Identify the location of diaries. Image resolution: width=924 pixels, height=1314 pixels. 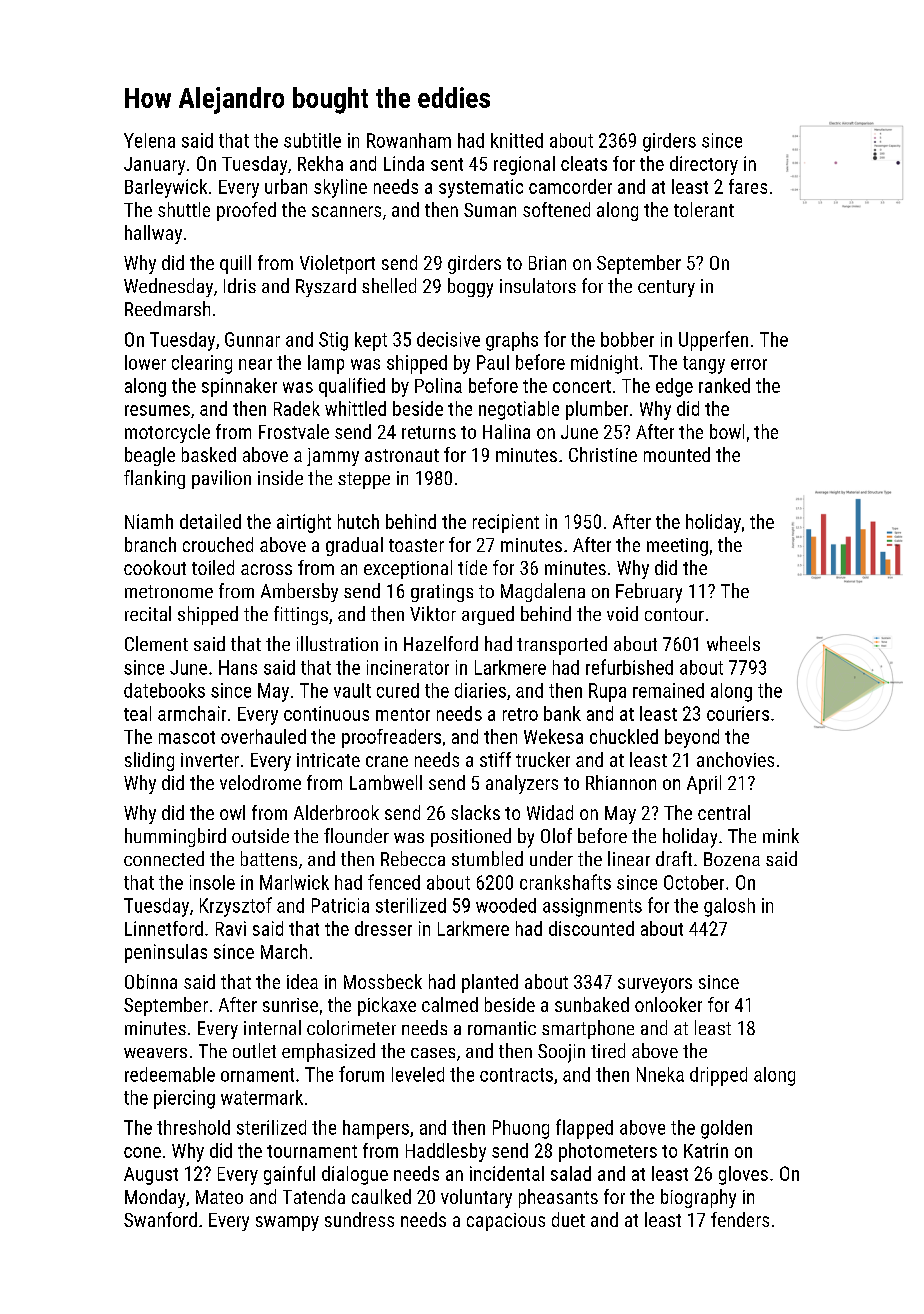
(480, 690).
